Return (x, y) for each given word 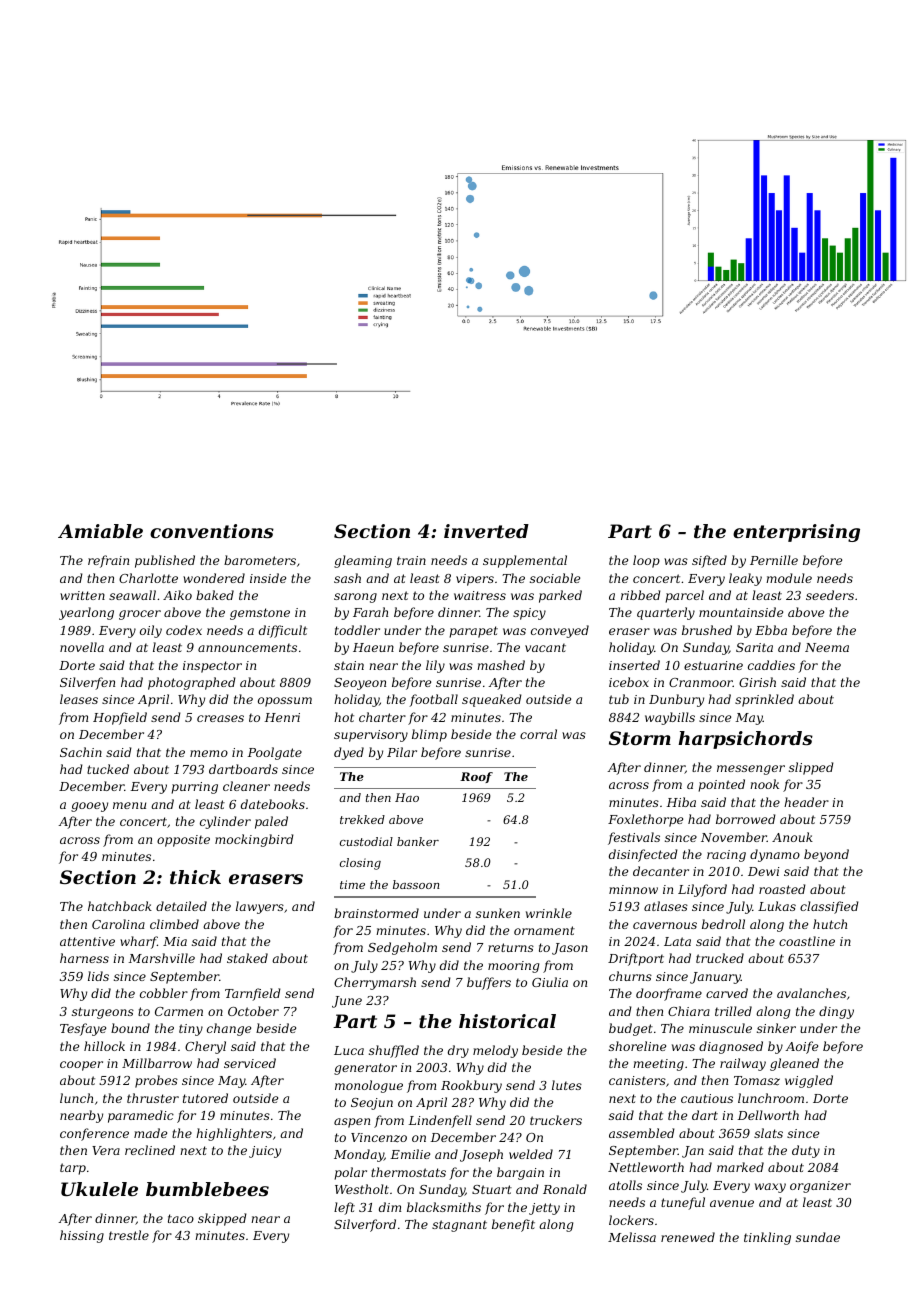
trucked (720, 958)
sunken (498, 913)
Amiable (100, 531)
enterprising (796, 533)
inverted (486, 531)
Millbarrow (157, 1063)
